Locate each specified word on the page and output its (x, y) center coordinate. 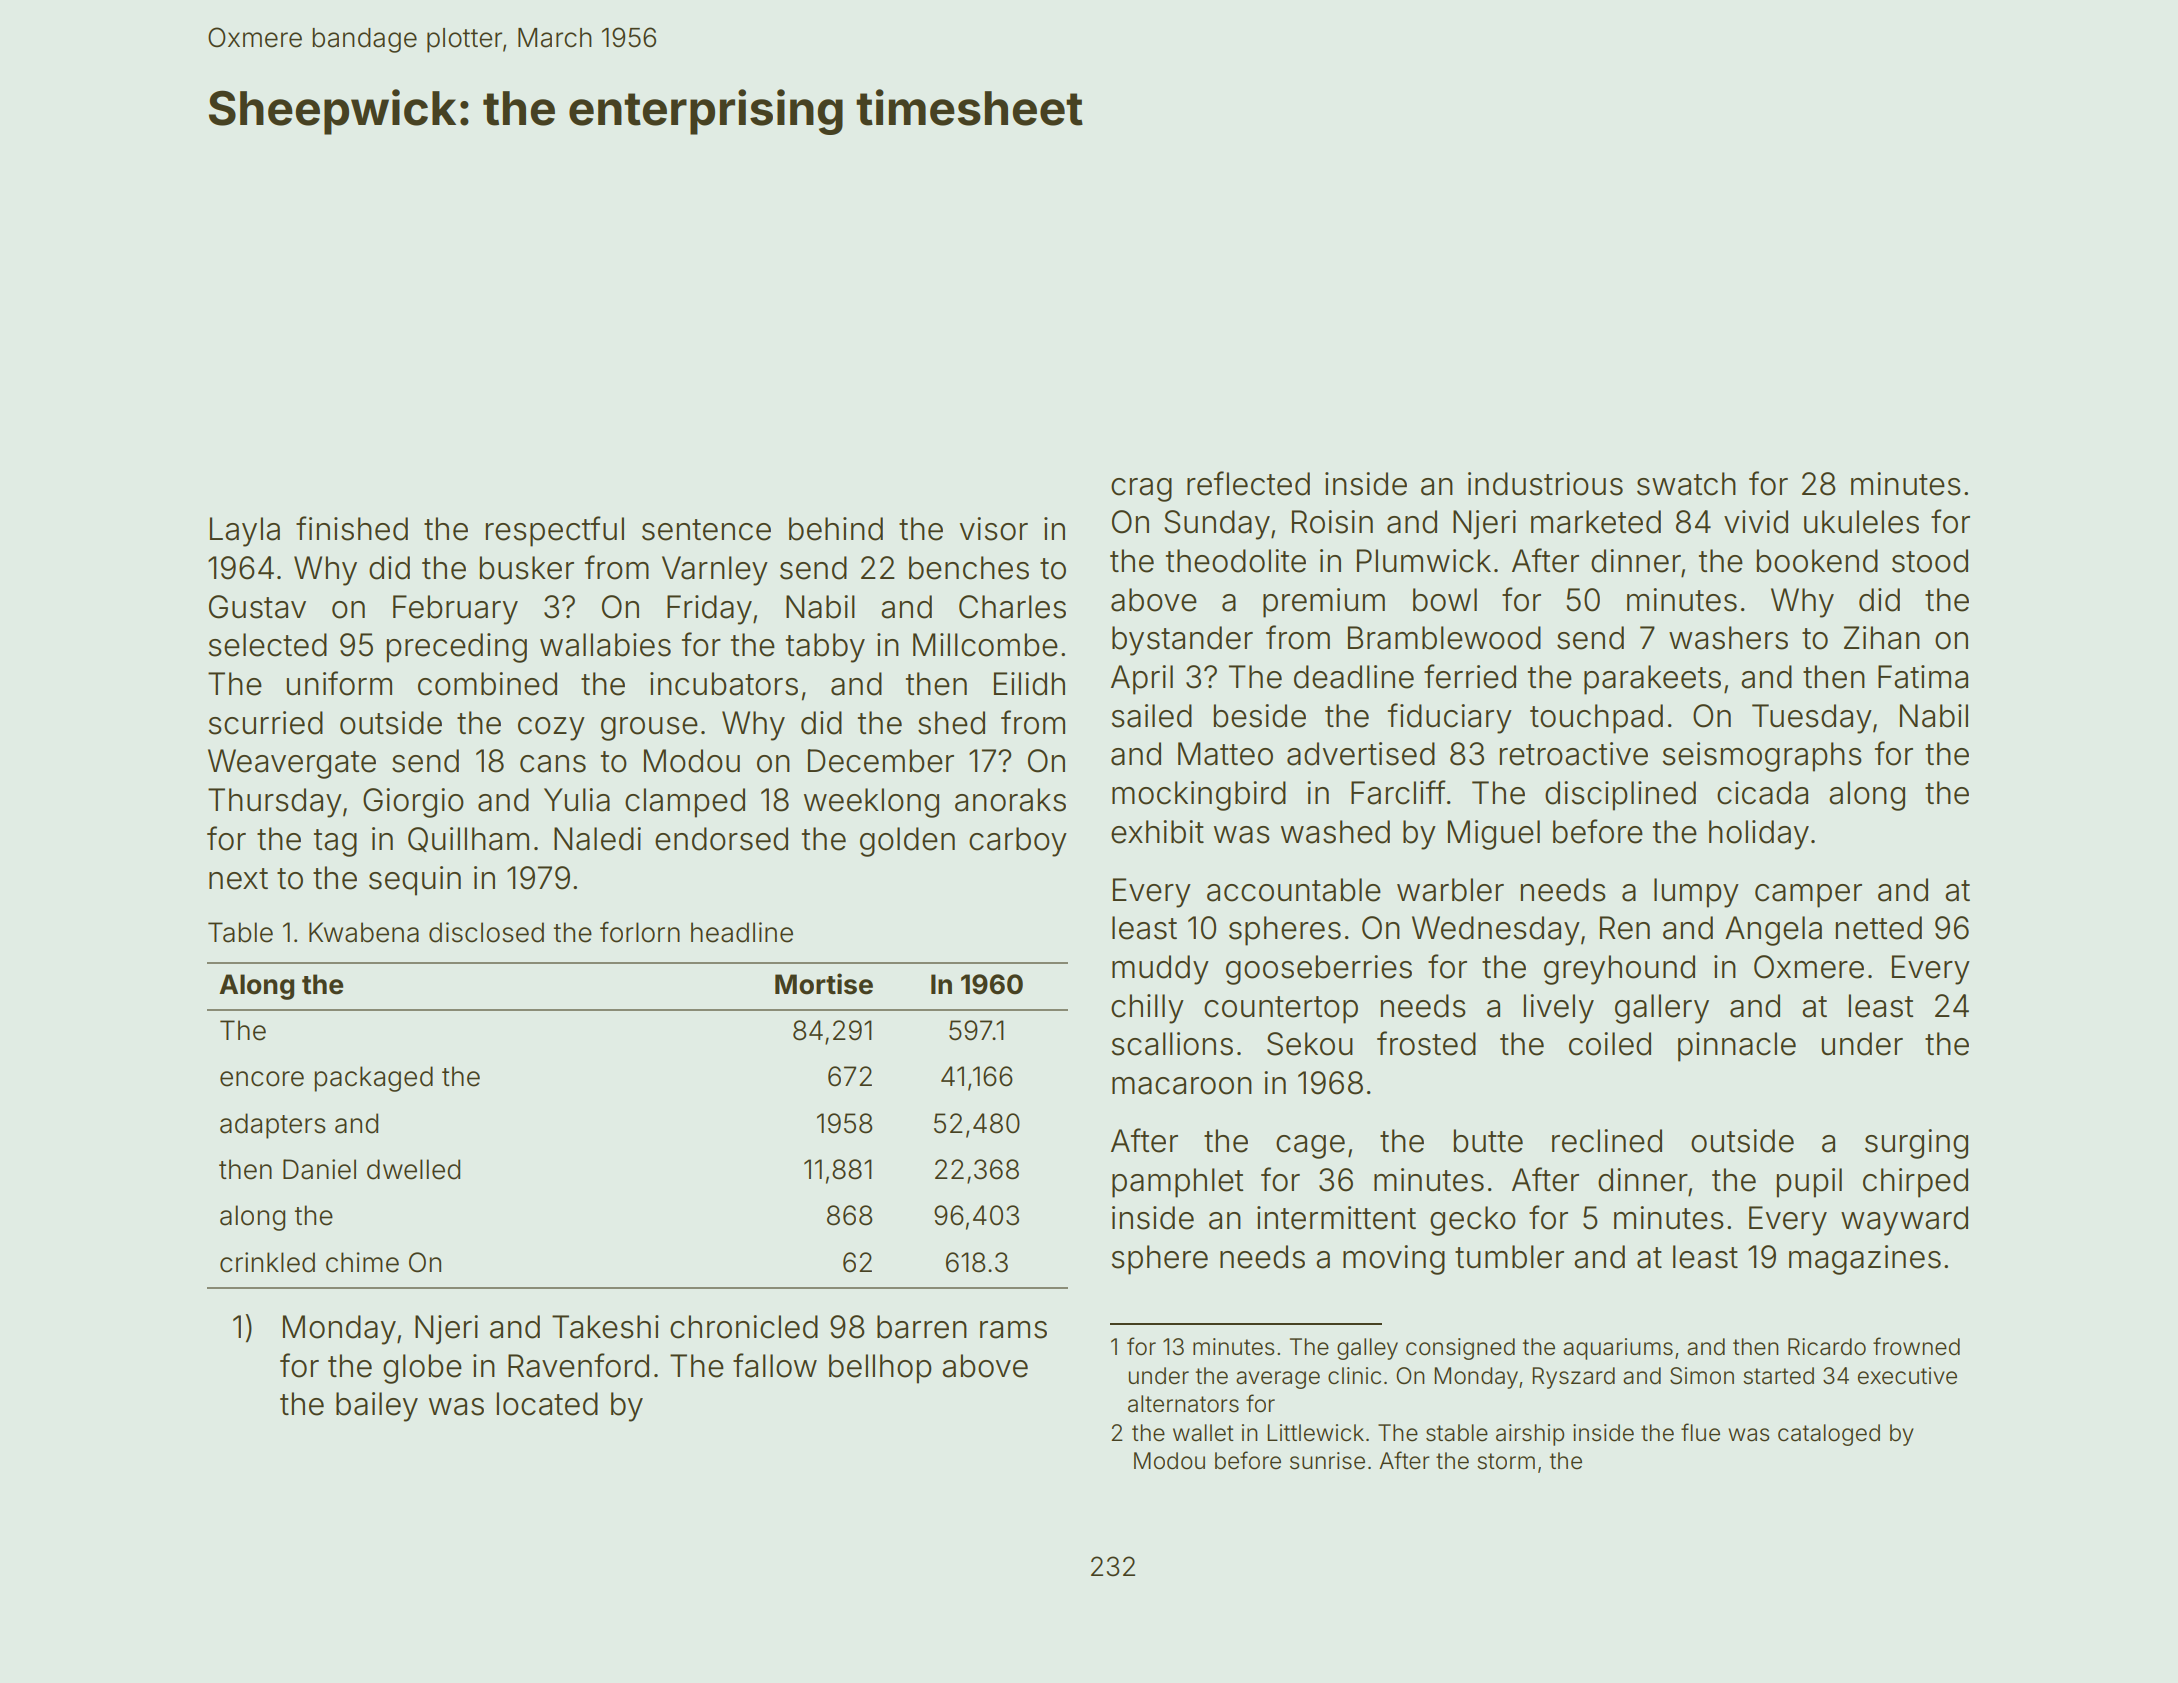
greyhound (1619, 970)
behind (836, 529)
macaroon (1182, 1086)
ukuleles (1861, 522)
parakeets (1652, 680)
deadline (1354, 677)
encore (262, 1079)
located (547, 1404)
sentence (706, 530)
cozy (551, 729)
